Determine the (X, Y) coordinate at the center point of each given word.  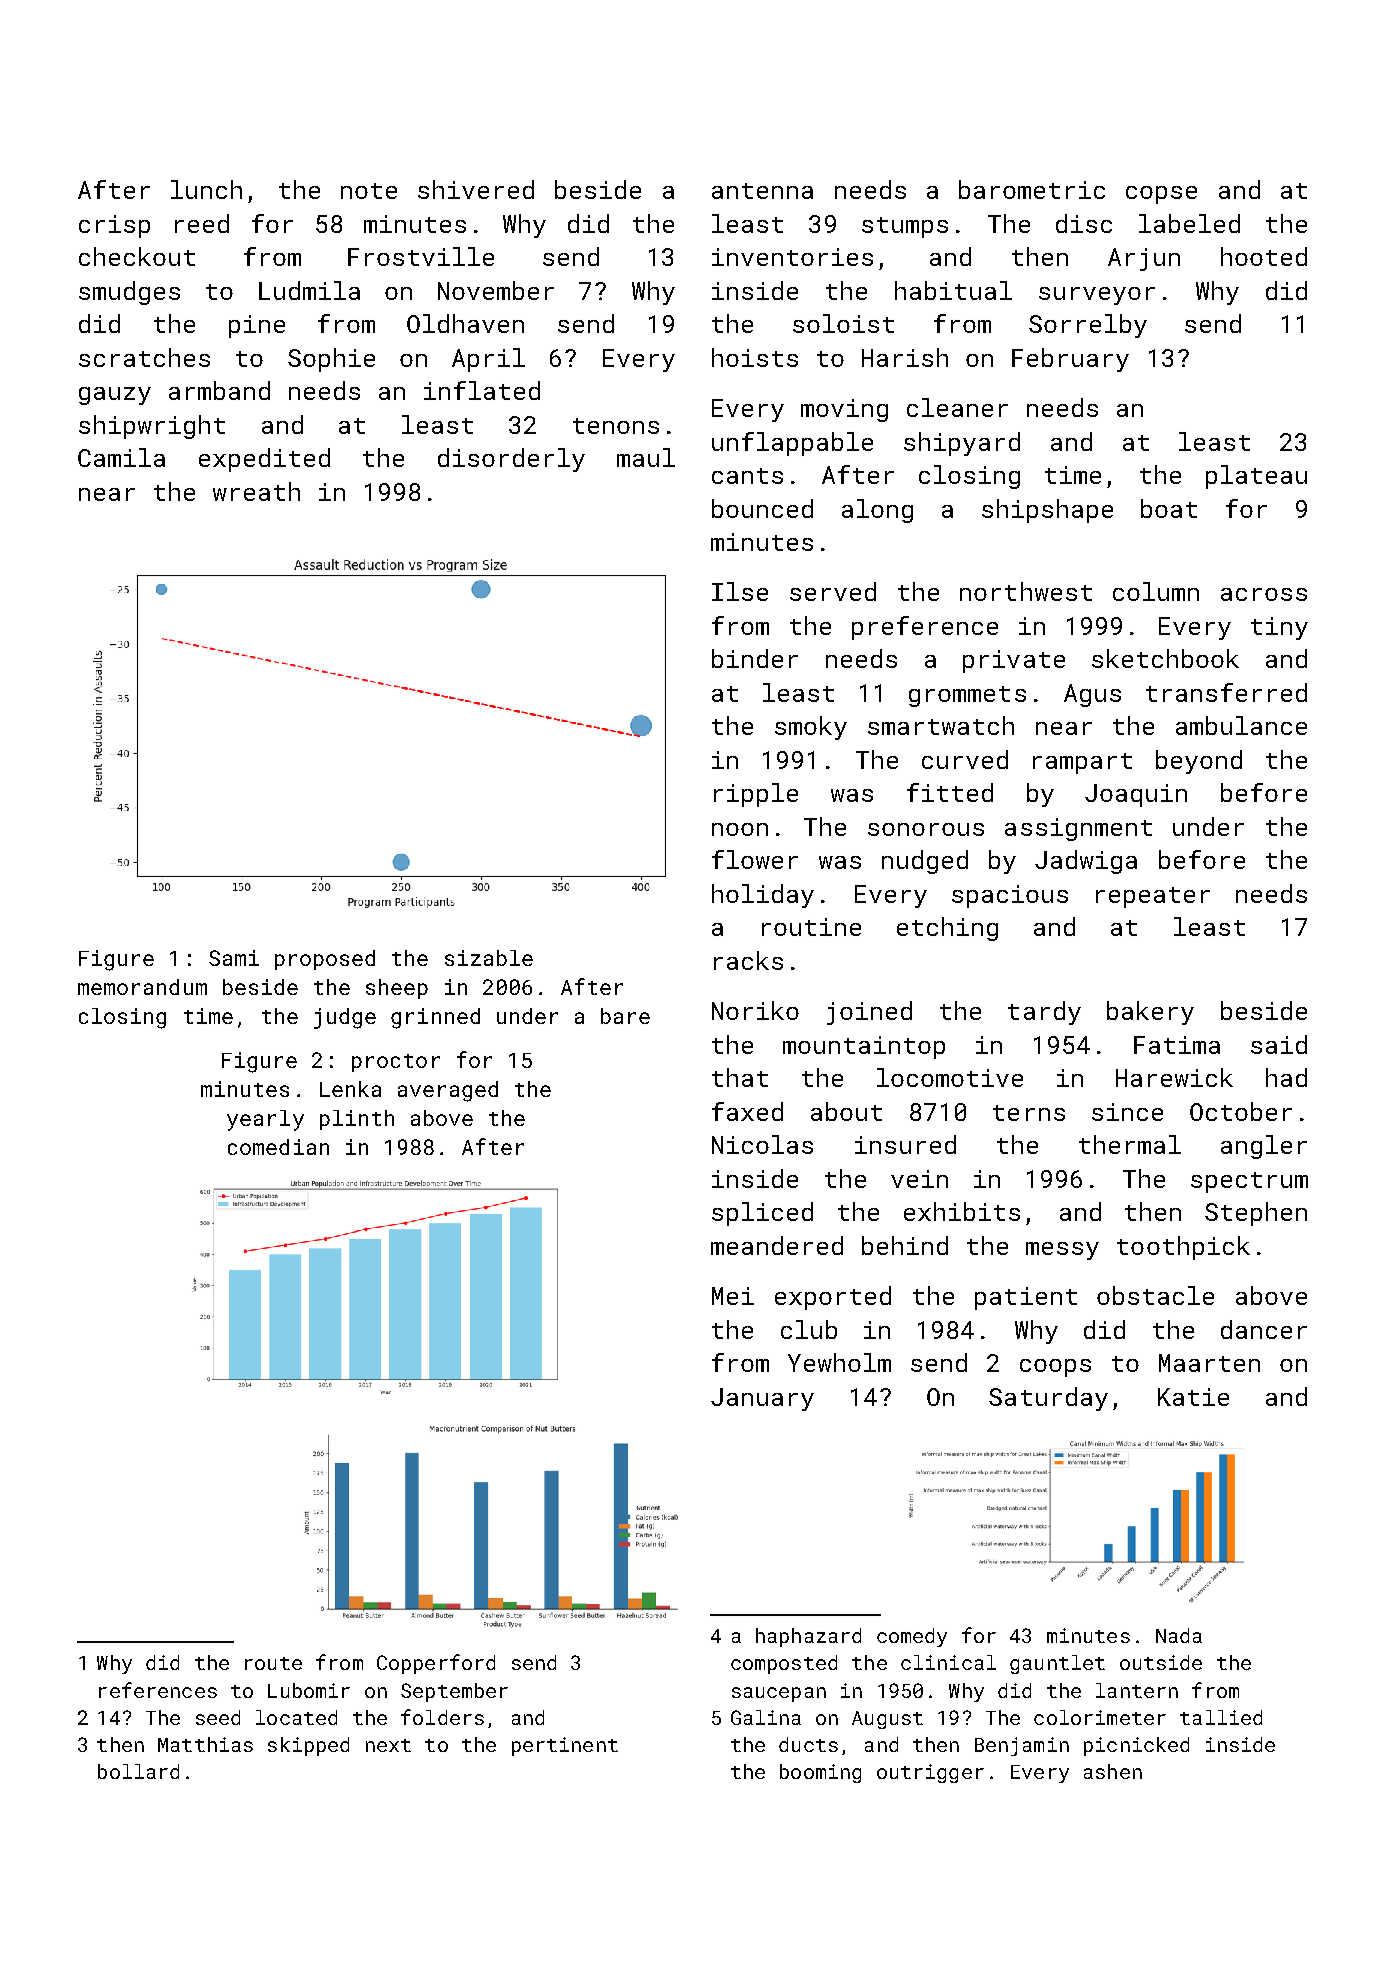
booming (820, 1773)
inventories (792, 257)
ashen (1113, 1771)
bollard (138, 1771)
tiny (1279, 628)
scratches (144, 357)
